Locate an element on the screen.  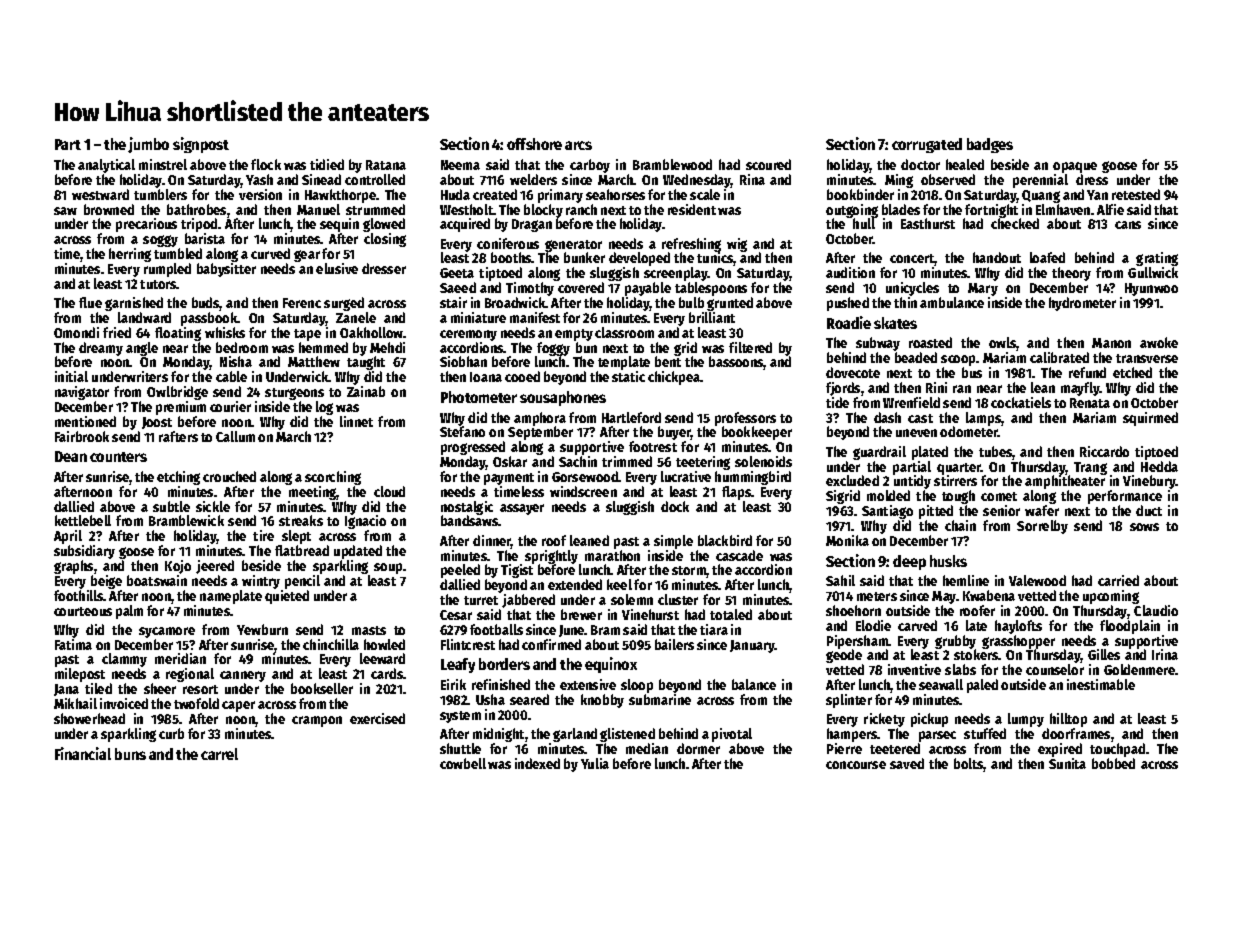
retested is located at coordinates (1136, 194).
